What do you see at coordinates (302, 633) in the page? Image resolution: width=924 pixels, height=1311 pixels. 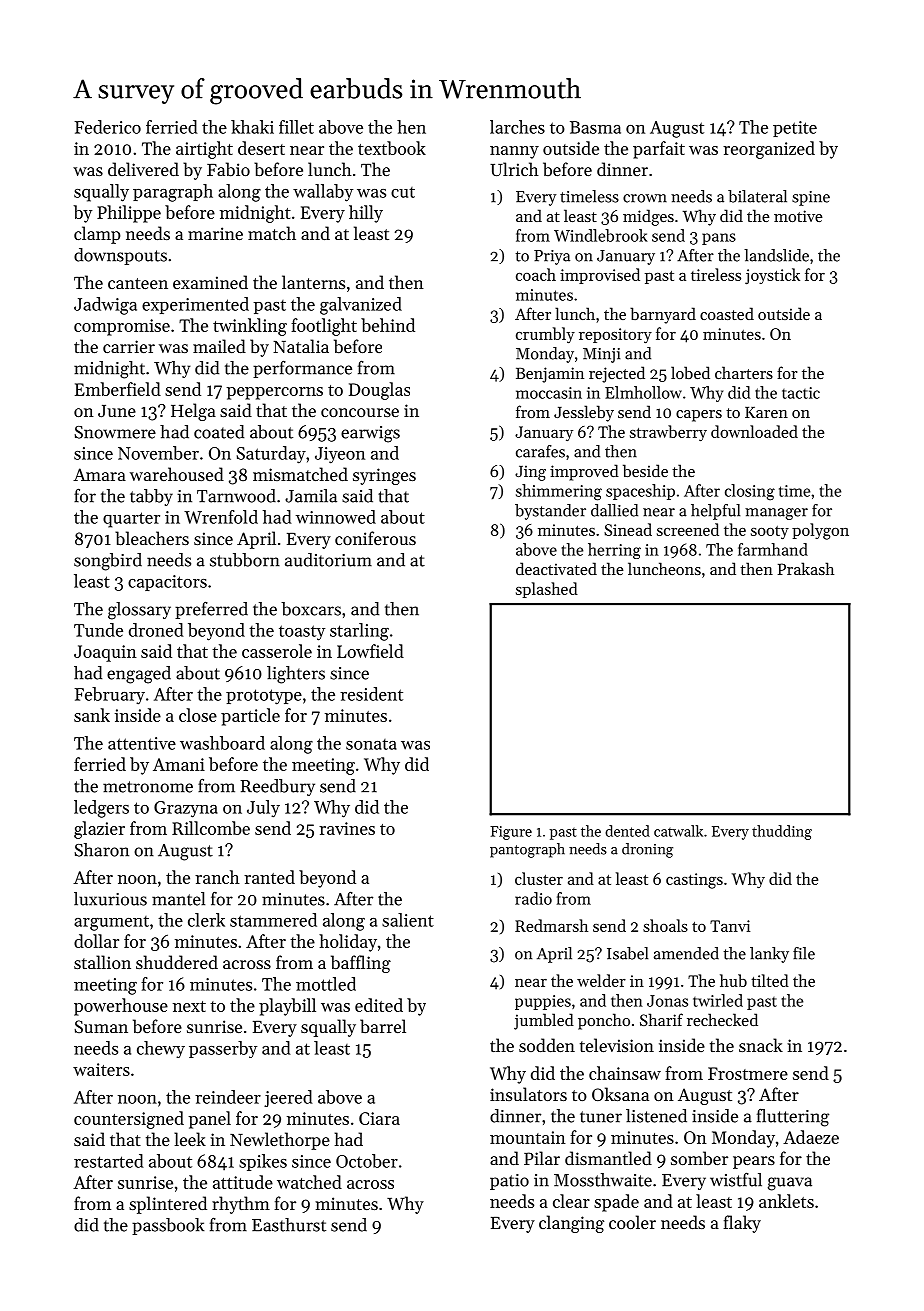 I see `toasty` at bounding box center [302, 633].
